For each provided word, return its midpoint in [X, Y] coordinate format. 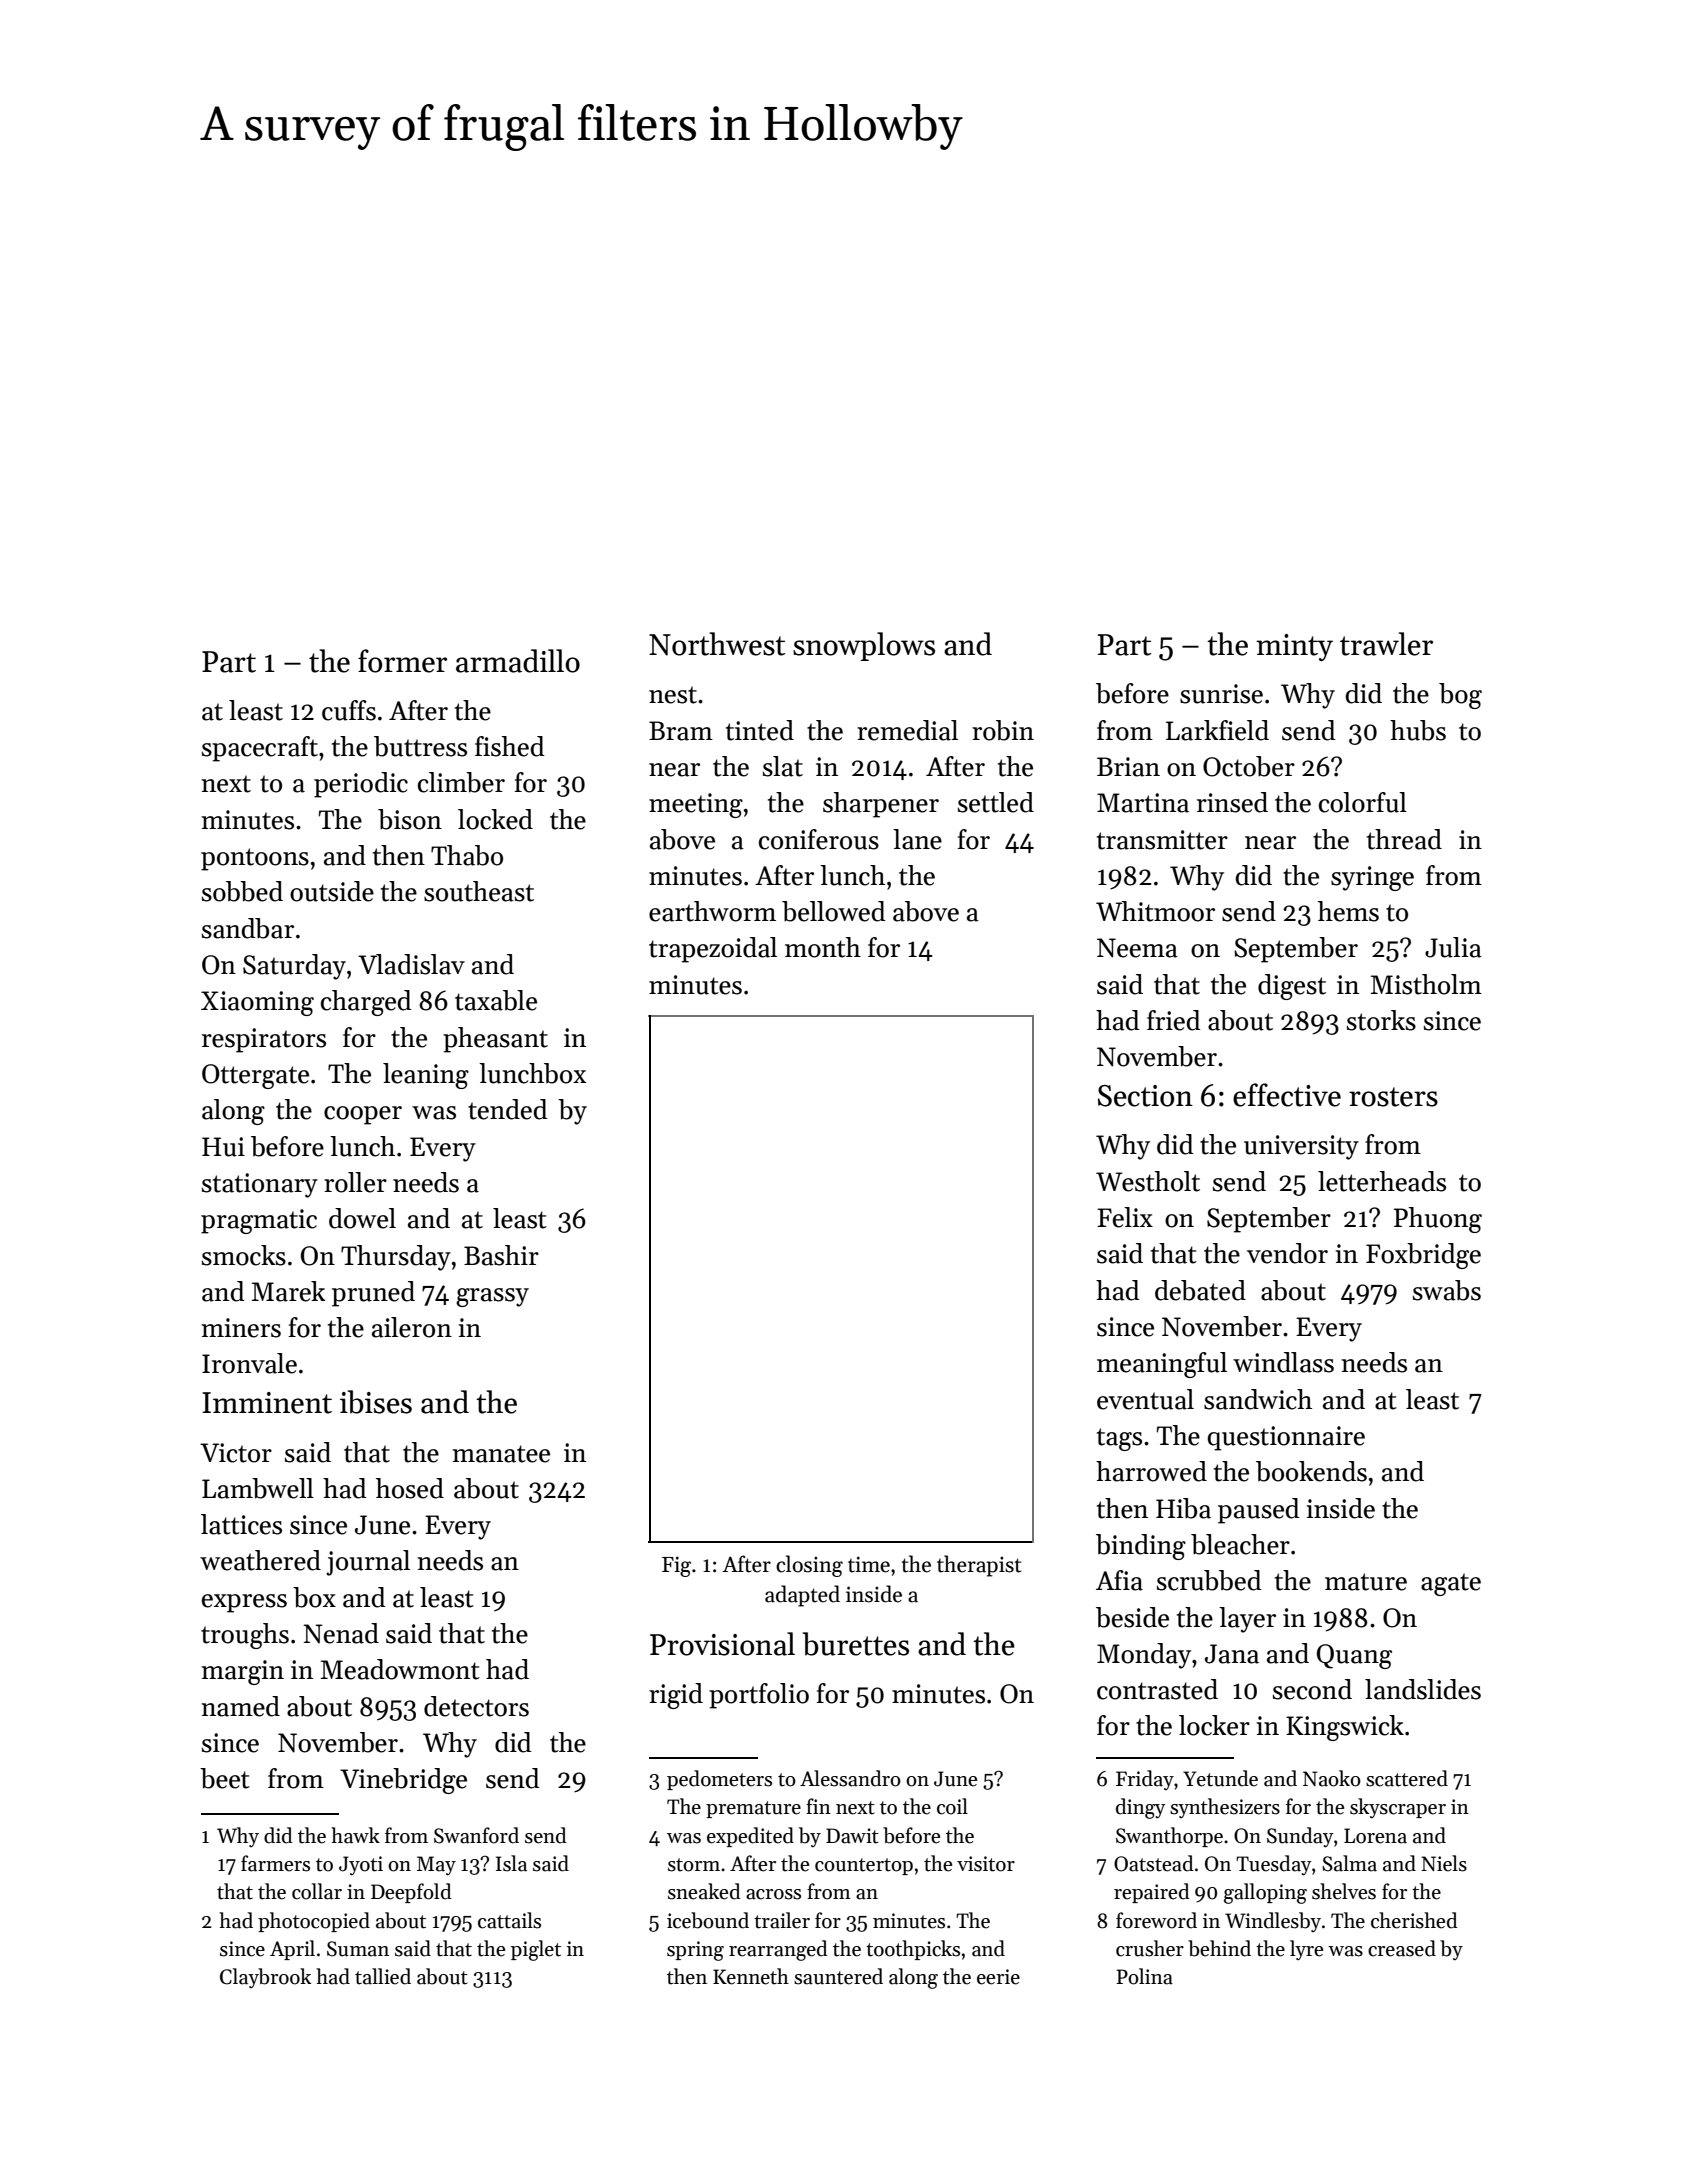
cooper [363, 1115]
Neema [1137, 948]
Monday [1144, 1656]
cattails [509, 1920]
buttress [420, 746]
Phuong [1438, 1220]
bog [1460, 696]
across [773, 1894]
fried [1173, 1020]
